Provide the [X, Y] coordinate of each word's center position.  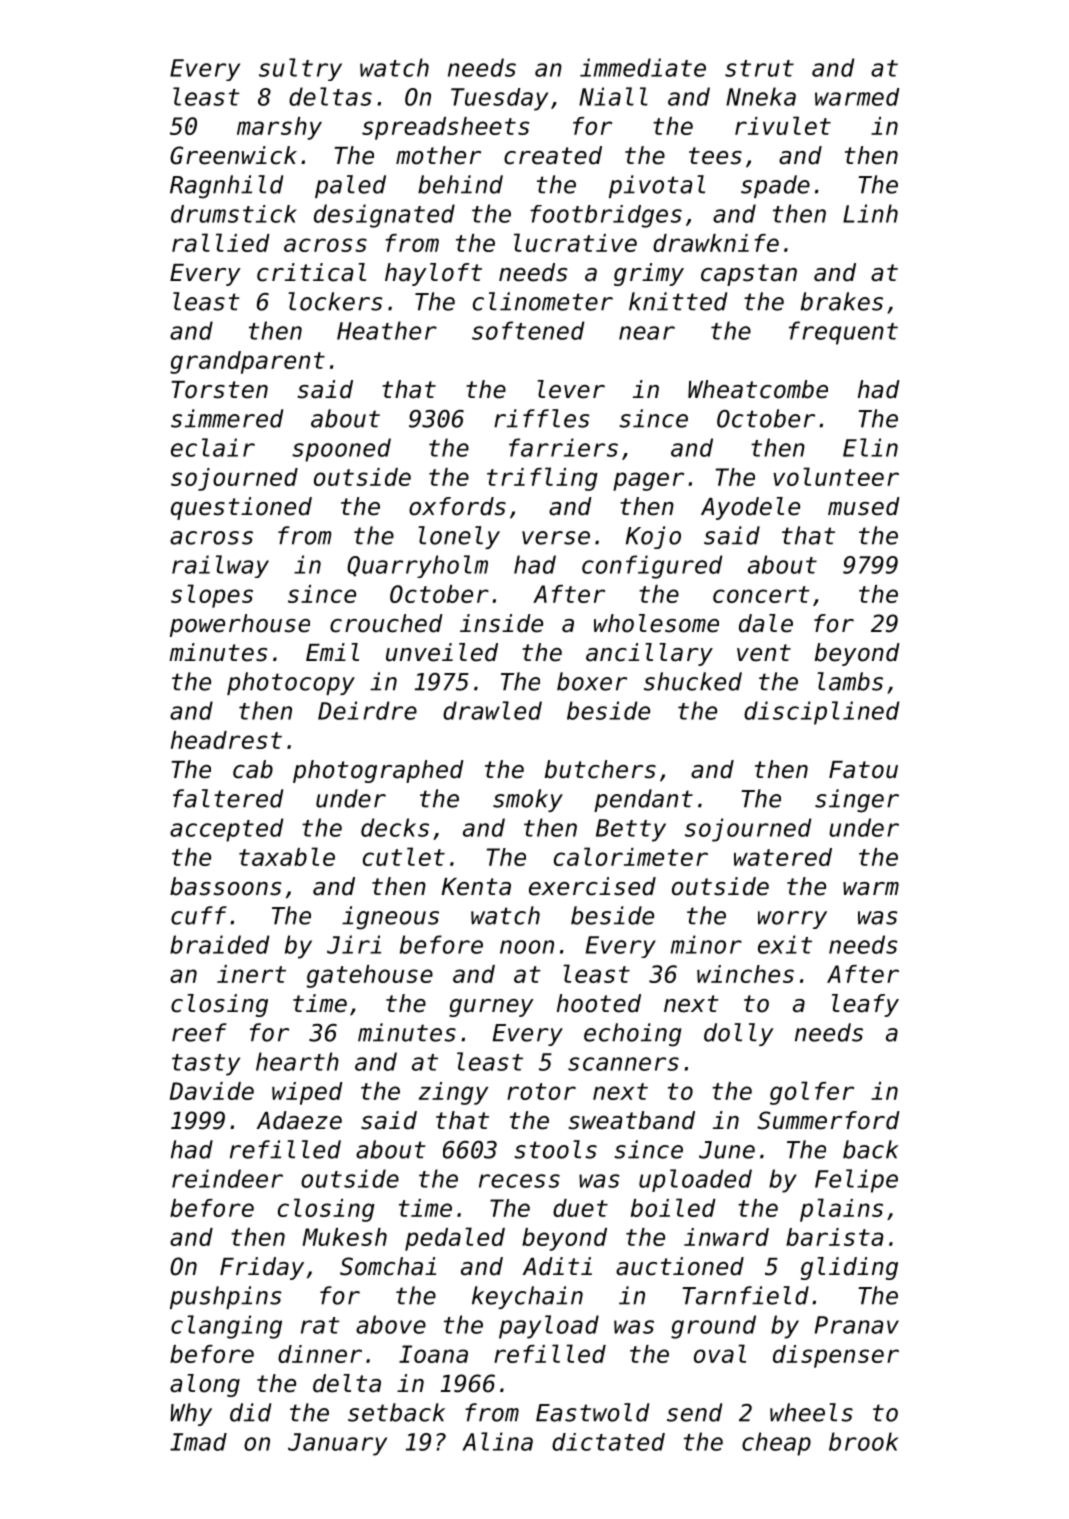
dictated [608, 1442]
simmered [227, 418]
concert [761, 594]
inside [501, 623]
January [337, 1444]
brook [863, 1441]
